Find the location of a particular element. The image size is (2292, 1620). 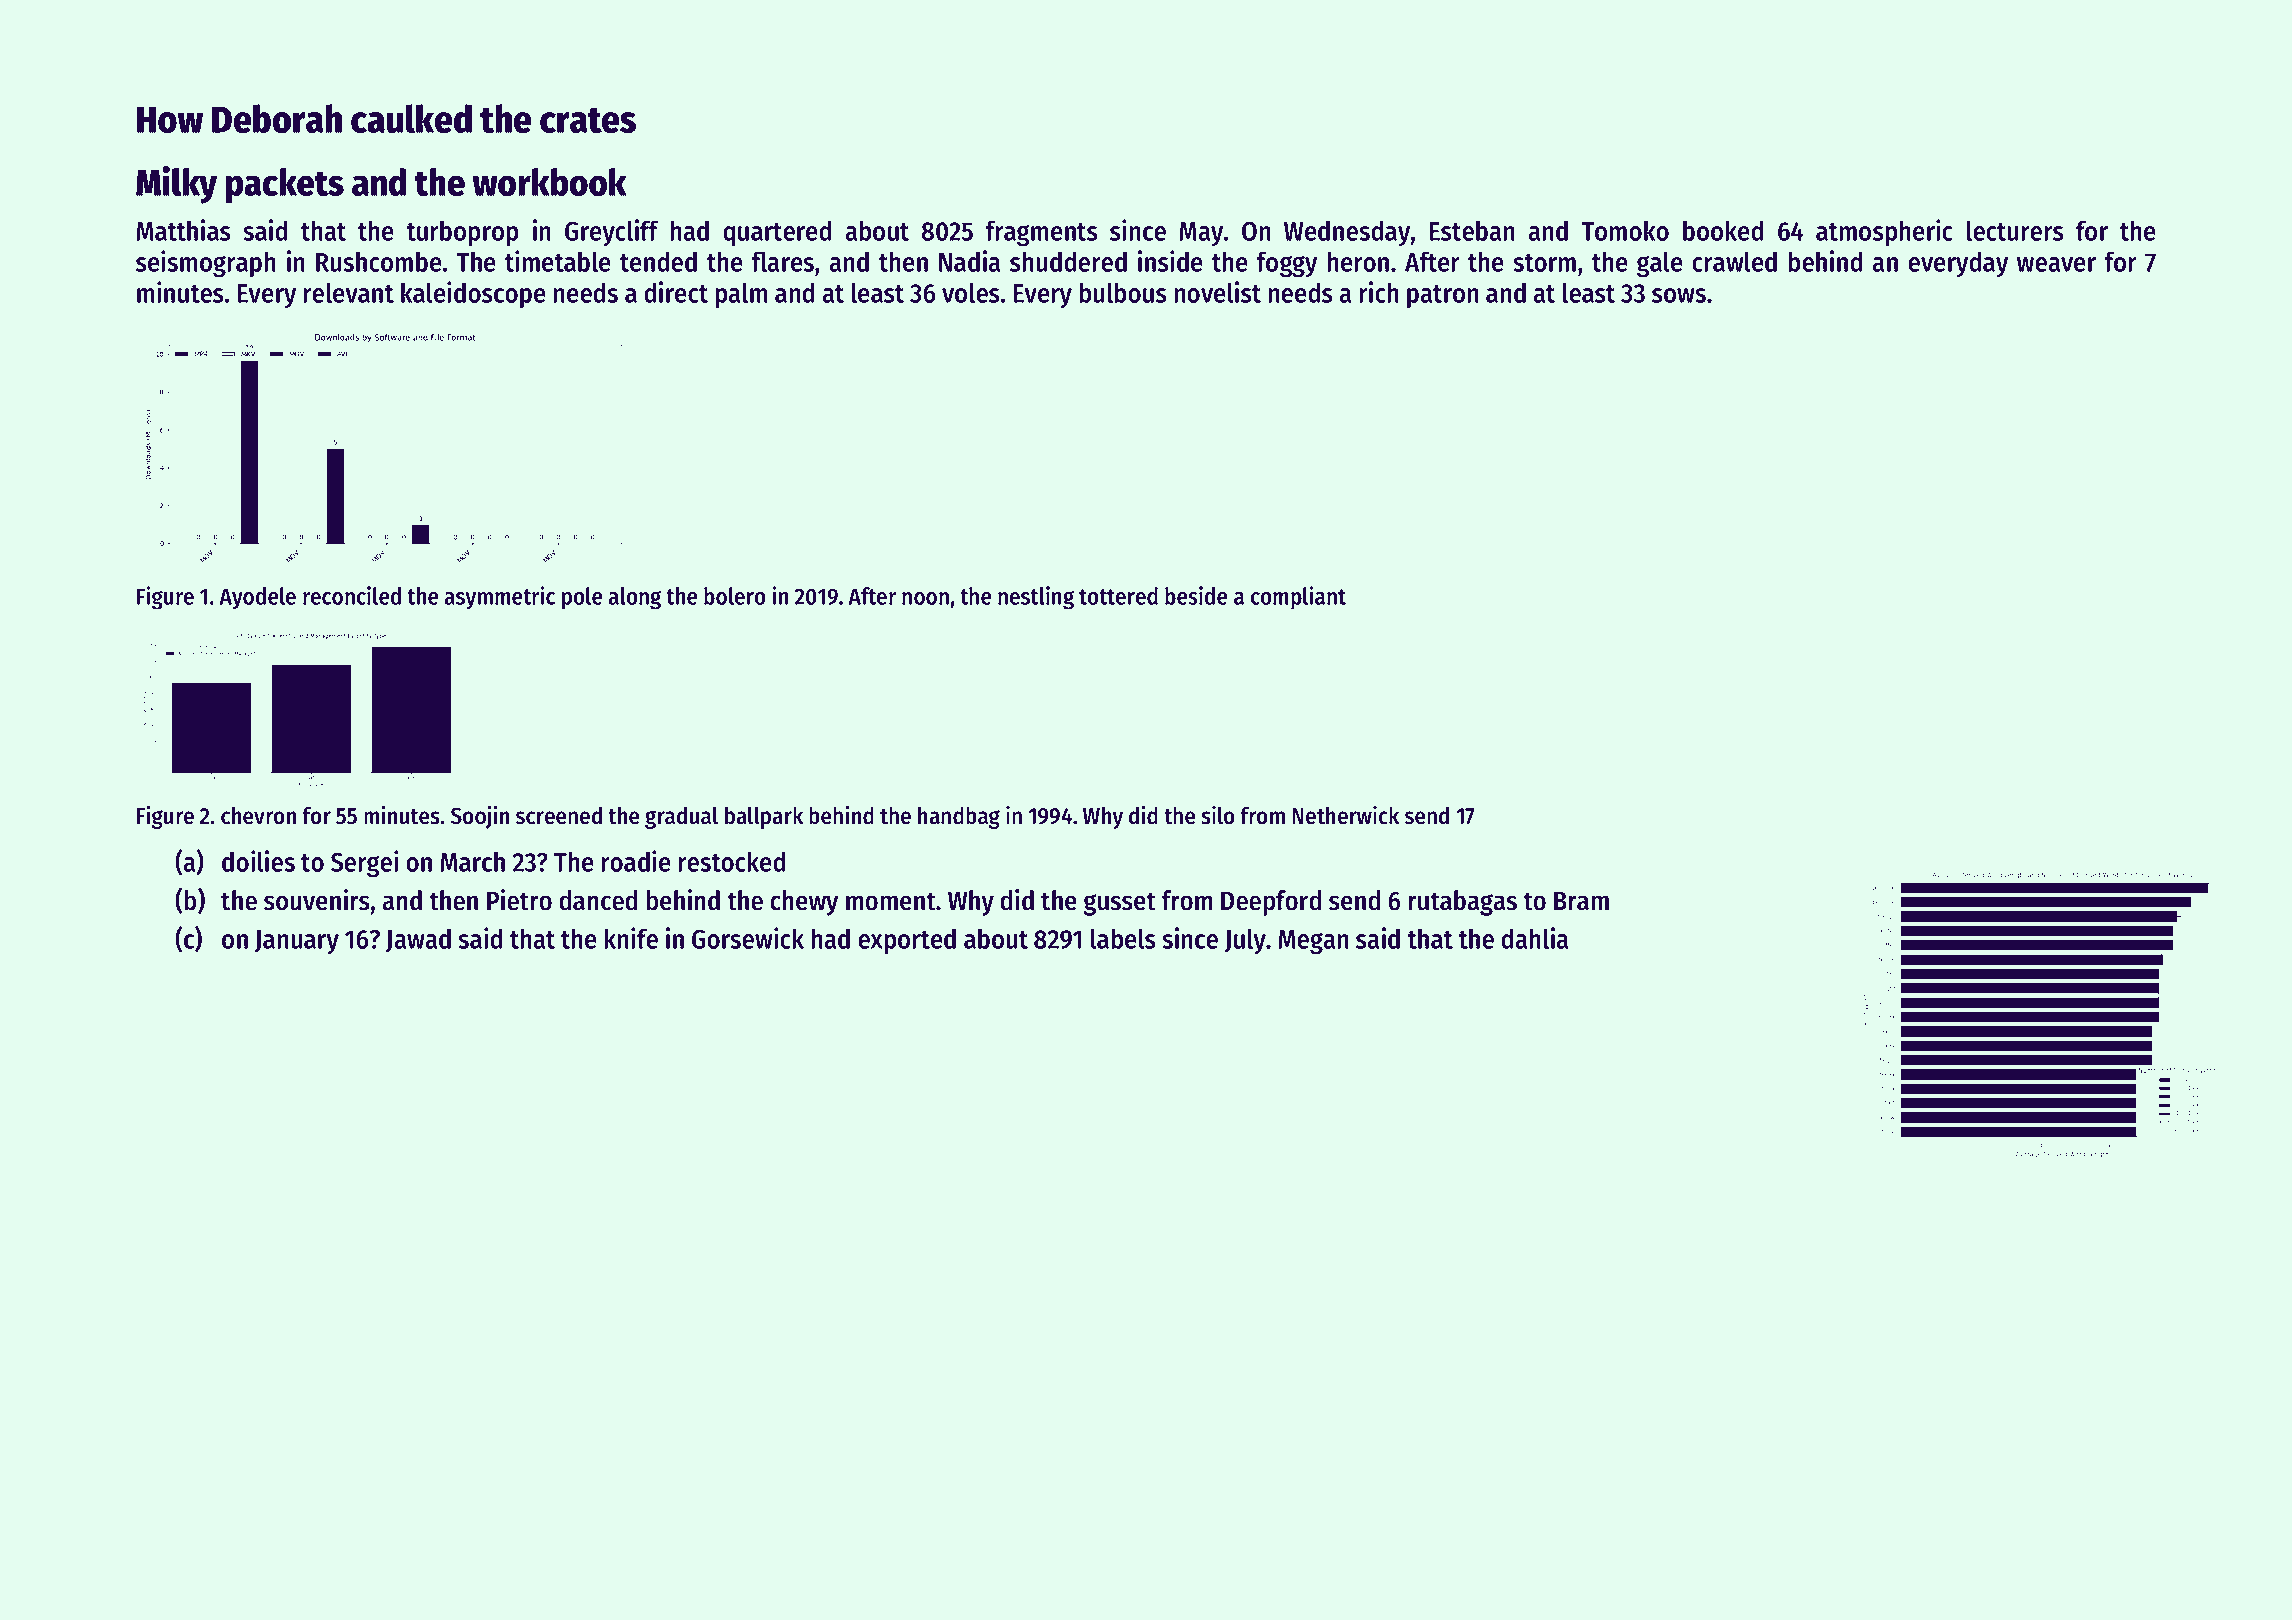

Netherwick is located at coordinates (1345, 815).
